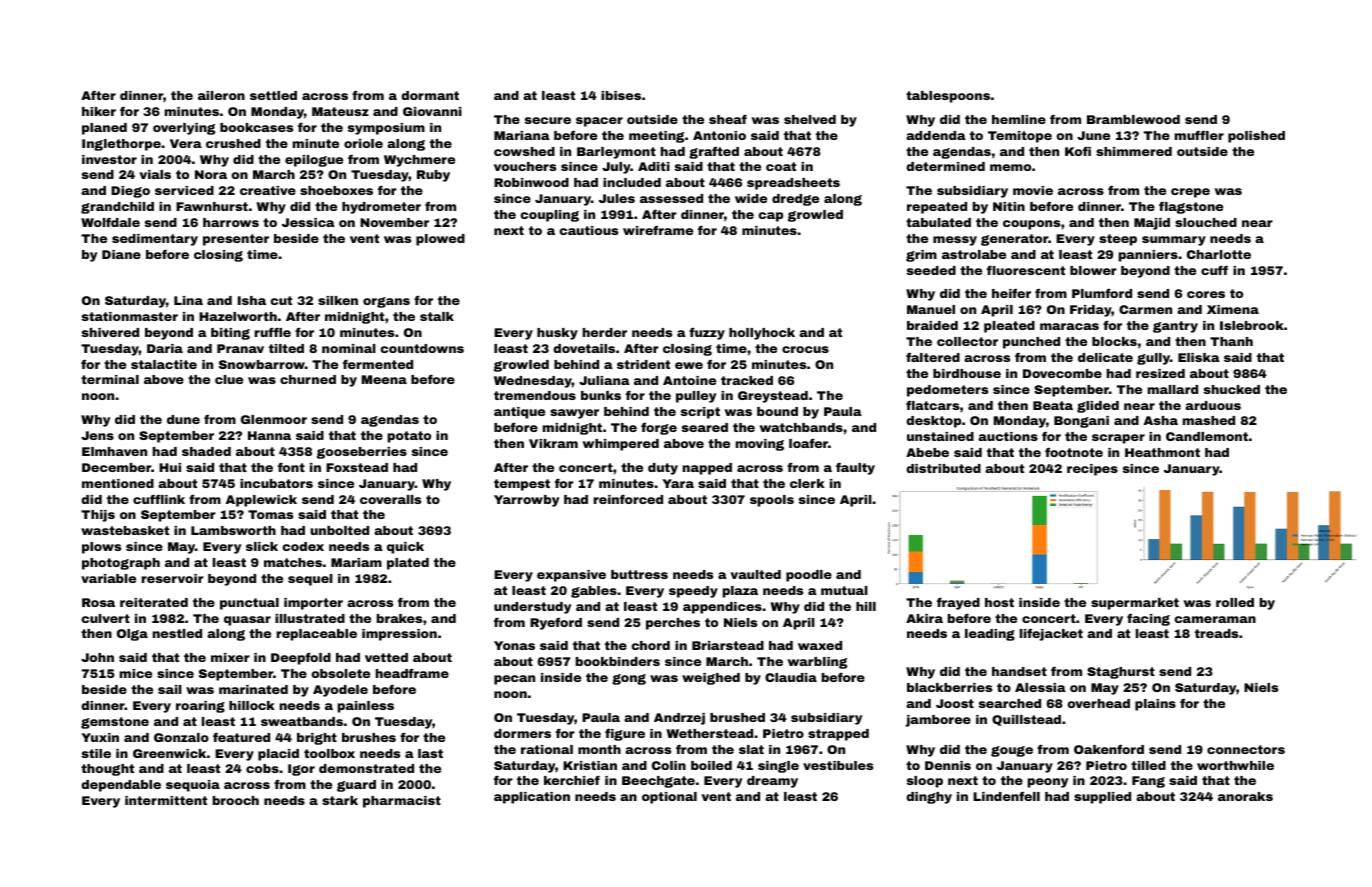  What do you see at coordinates (183, 419) in the page?
I see `dune` at bounding box center [183, 419].
